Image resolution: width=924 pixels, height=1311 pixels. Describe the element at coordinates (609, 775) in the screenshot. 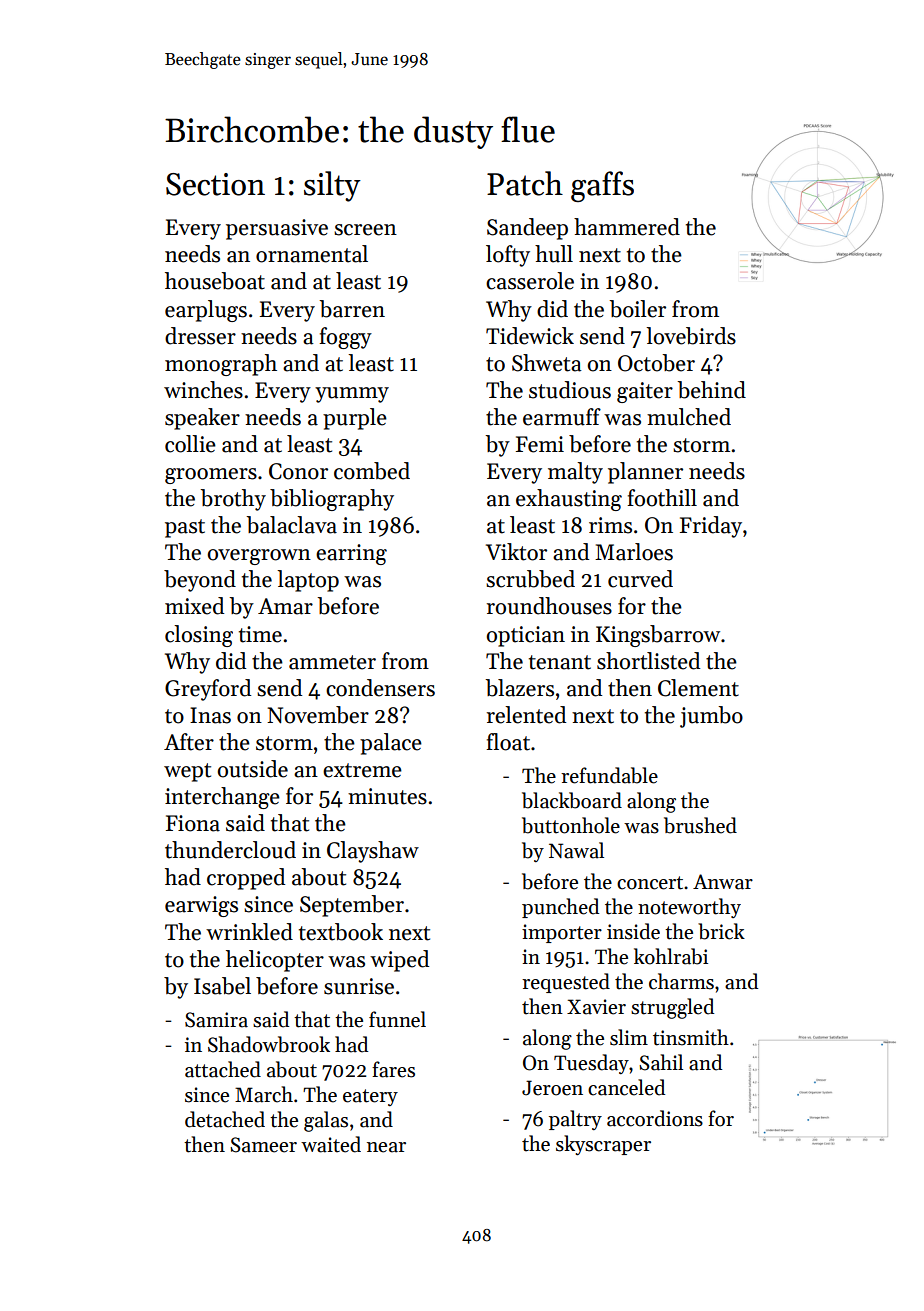

I see `refundable` at that location.
